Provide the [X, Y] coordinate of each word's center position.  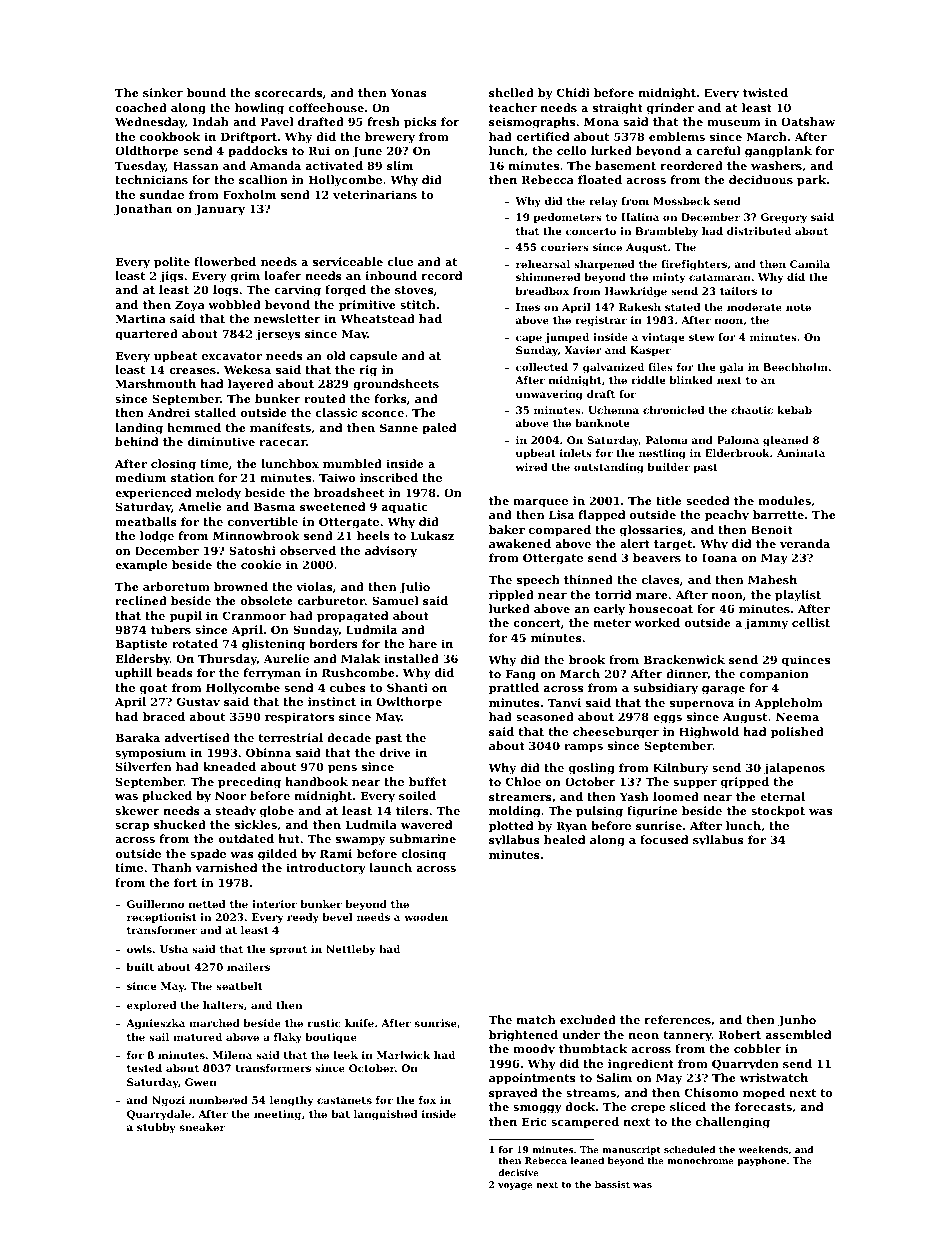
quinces [806, 661]
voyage [515, 1186]
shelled [511, 92]
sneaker [202, 1127]
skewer [137, 810]
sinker [163, 92]
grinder [670, 109]
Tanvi [564, 702]
